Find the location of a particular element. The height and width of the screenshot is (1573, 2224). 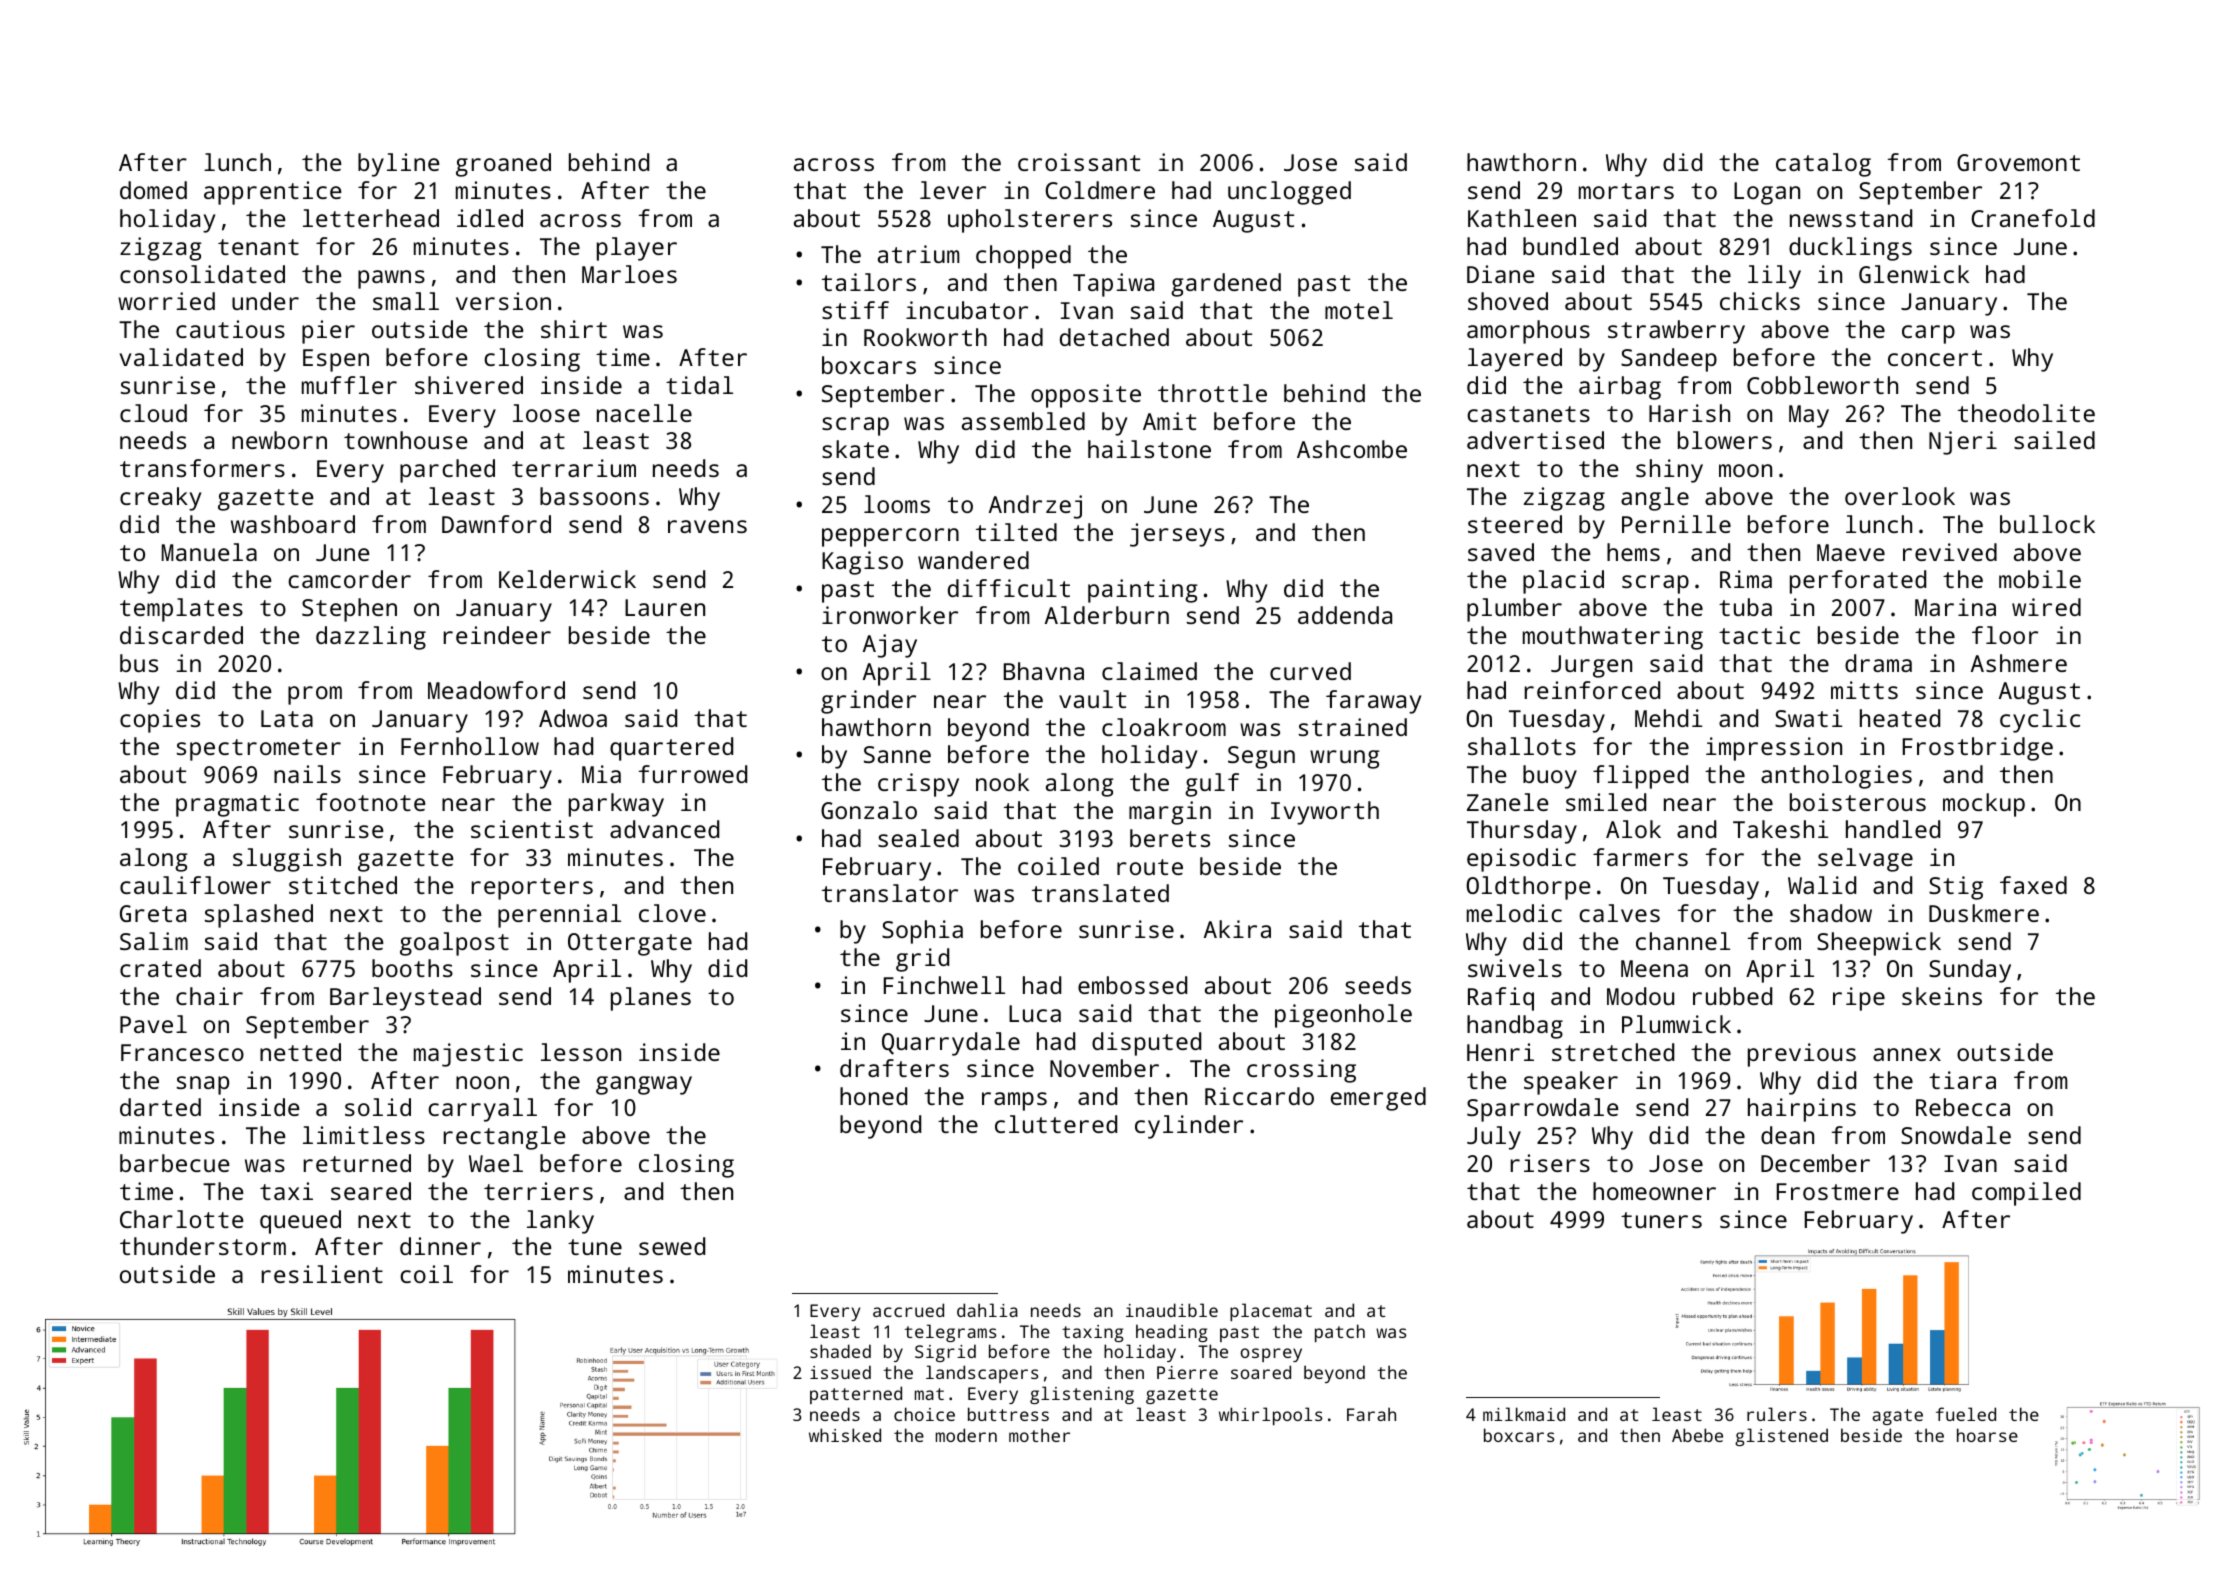

resilient is located at coordinates (322, 1274).
